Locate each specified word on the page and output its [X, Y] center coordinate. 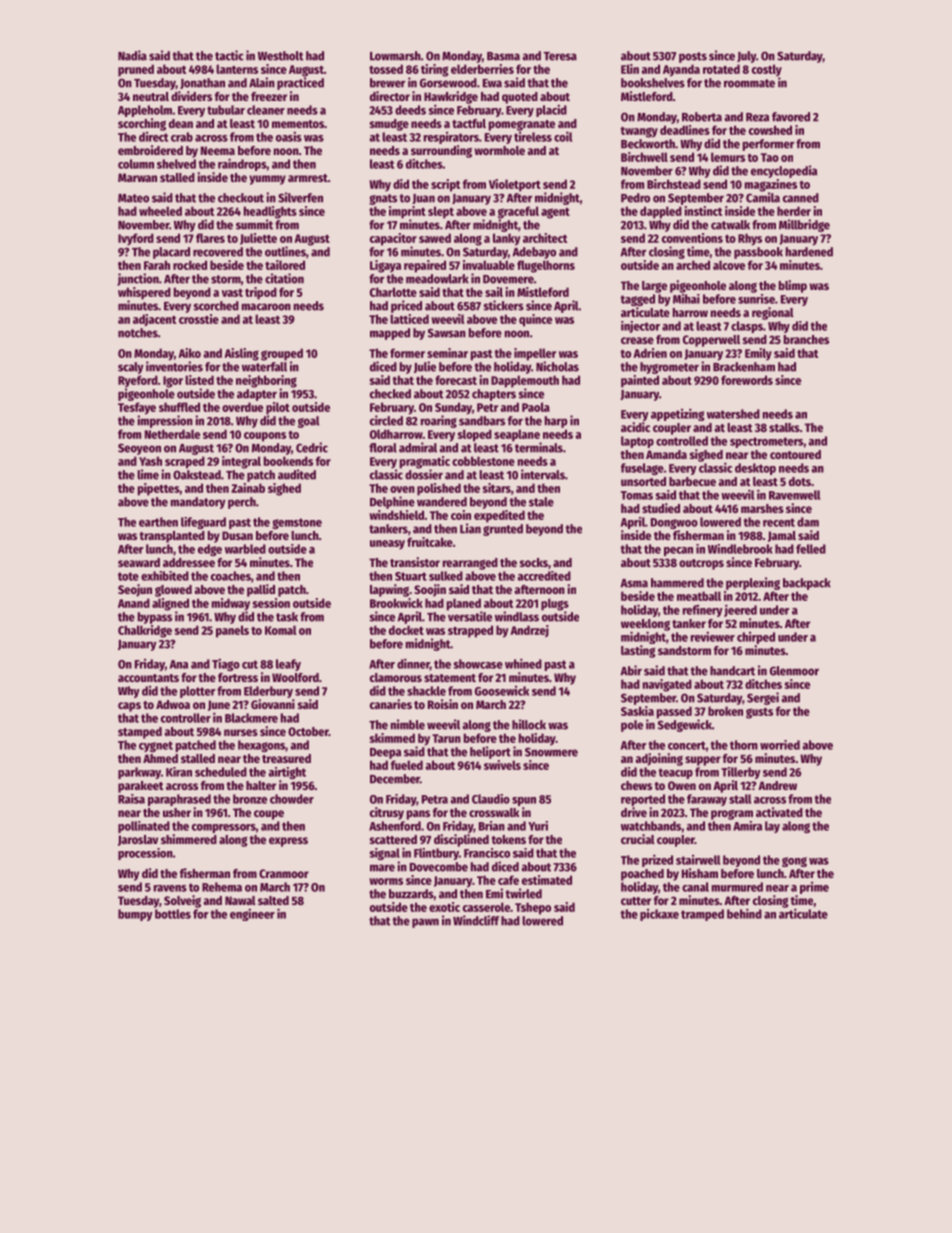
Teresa [560, 56]
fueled [407, 765]
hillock [529, 724]
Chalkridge [145, 631]
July [746, 57]
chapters [494, 395]
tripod [261, 293]
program [732, 815]
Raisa [131, 799]
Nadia [132, 55]
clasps [747, 327]
